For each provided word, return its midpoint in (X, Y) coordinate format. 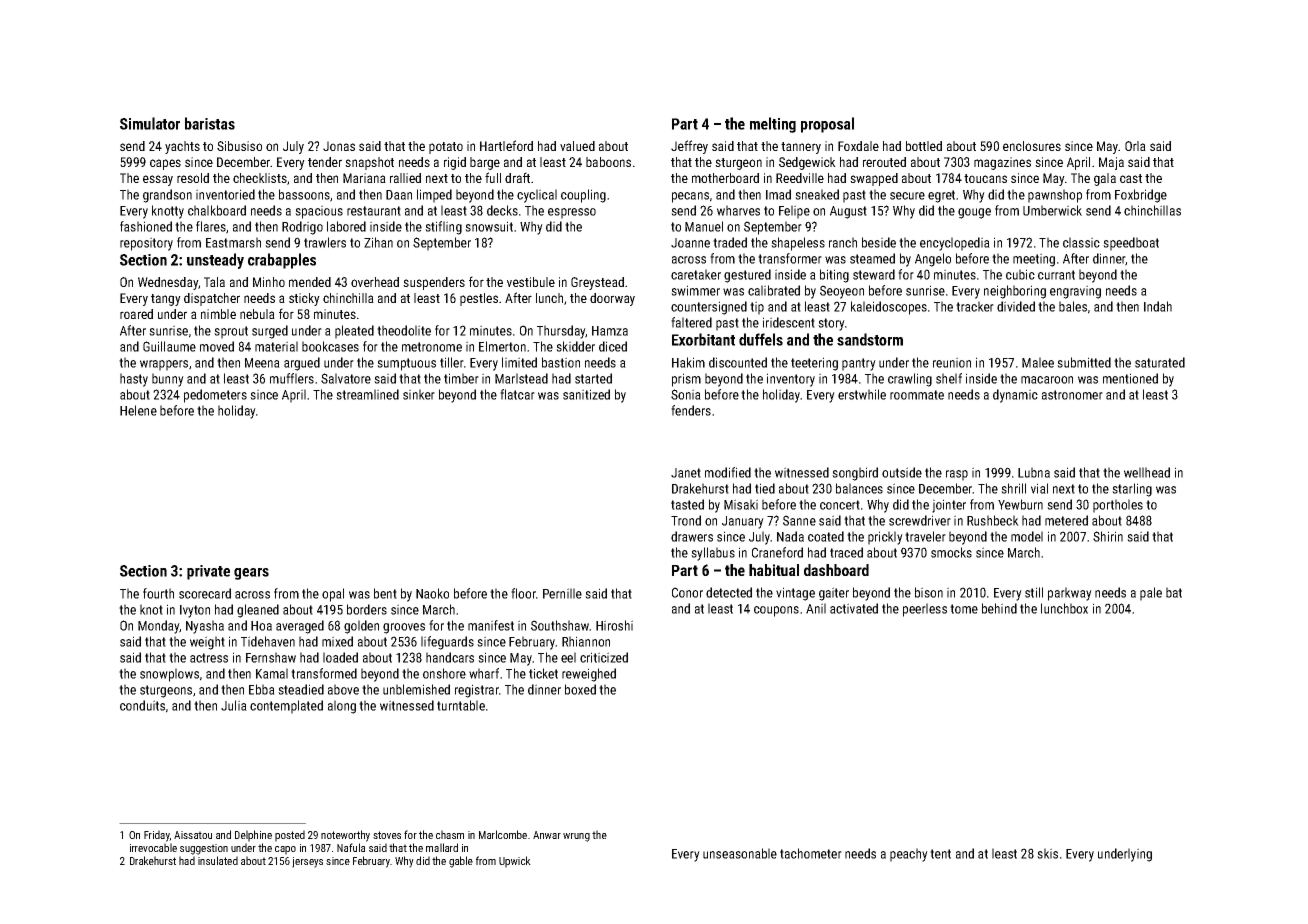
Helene (138, 410)
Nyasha (205, 627)
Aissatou (193, 835)
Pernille (562, 593)
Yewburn (1020, 504)
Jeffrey (689, 147)
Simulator (150, 123)
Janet (686, 473)
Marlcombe (503, 834)
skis (1047, 853)
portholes (1118, 506)
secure (907, 196)
